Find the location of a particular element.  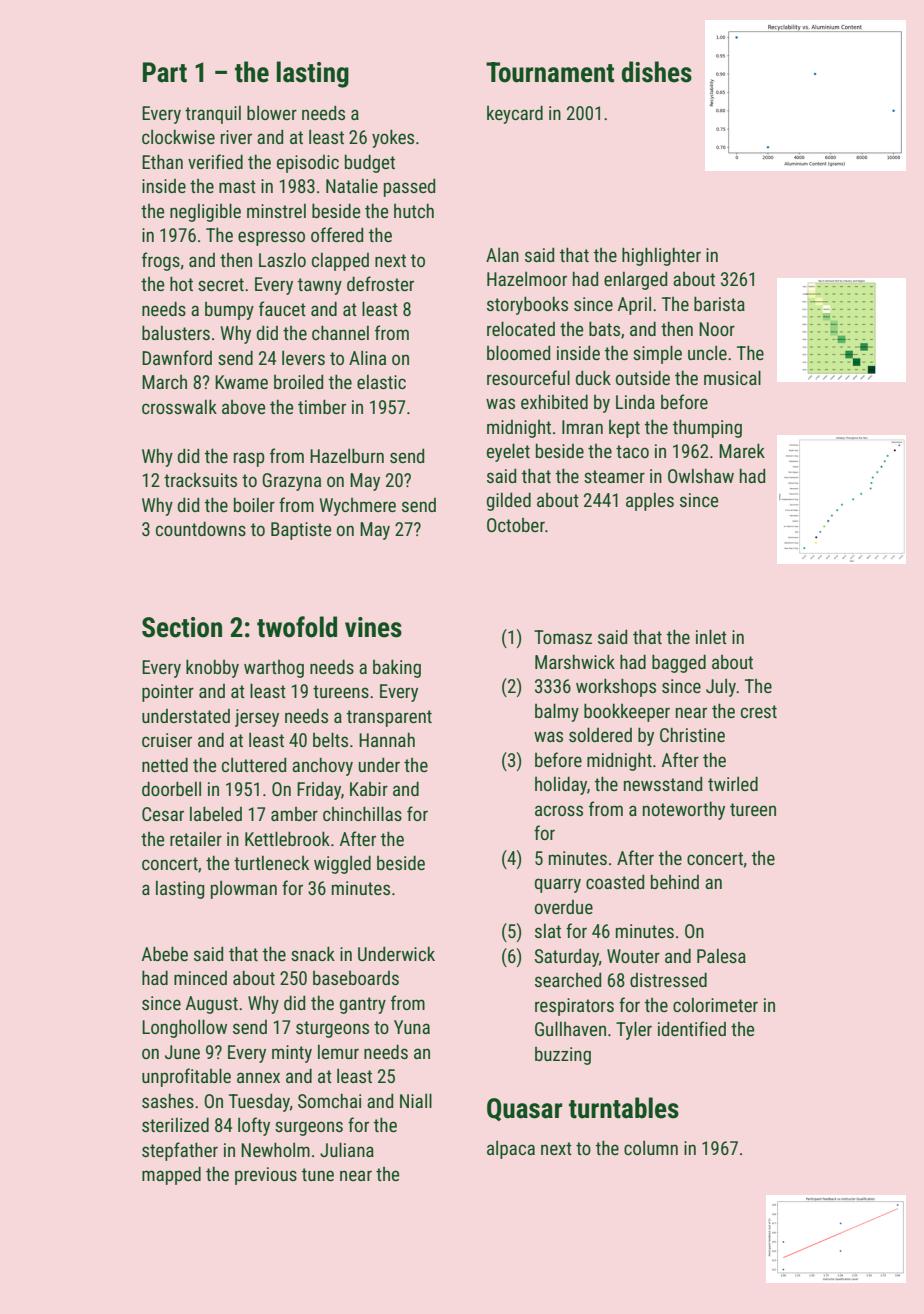

dishes is located at coordinates (657, 72).
